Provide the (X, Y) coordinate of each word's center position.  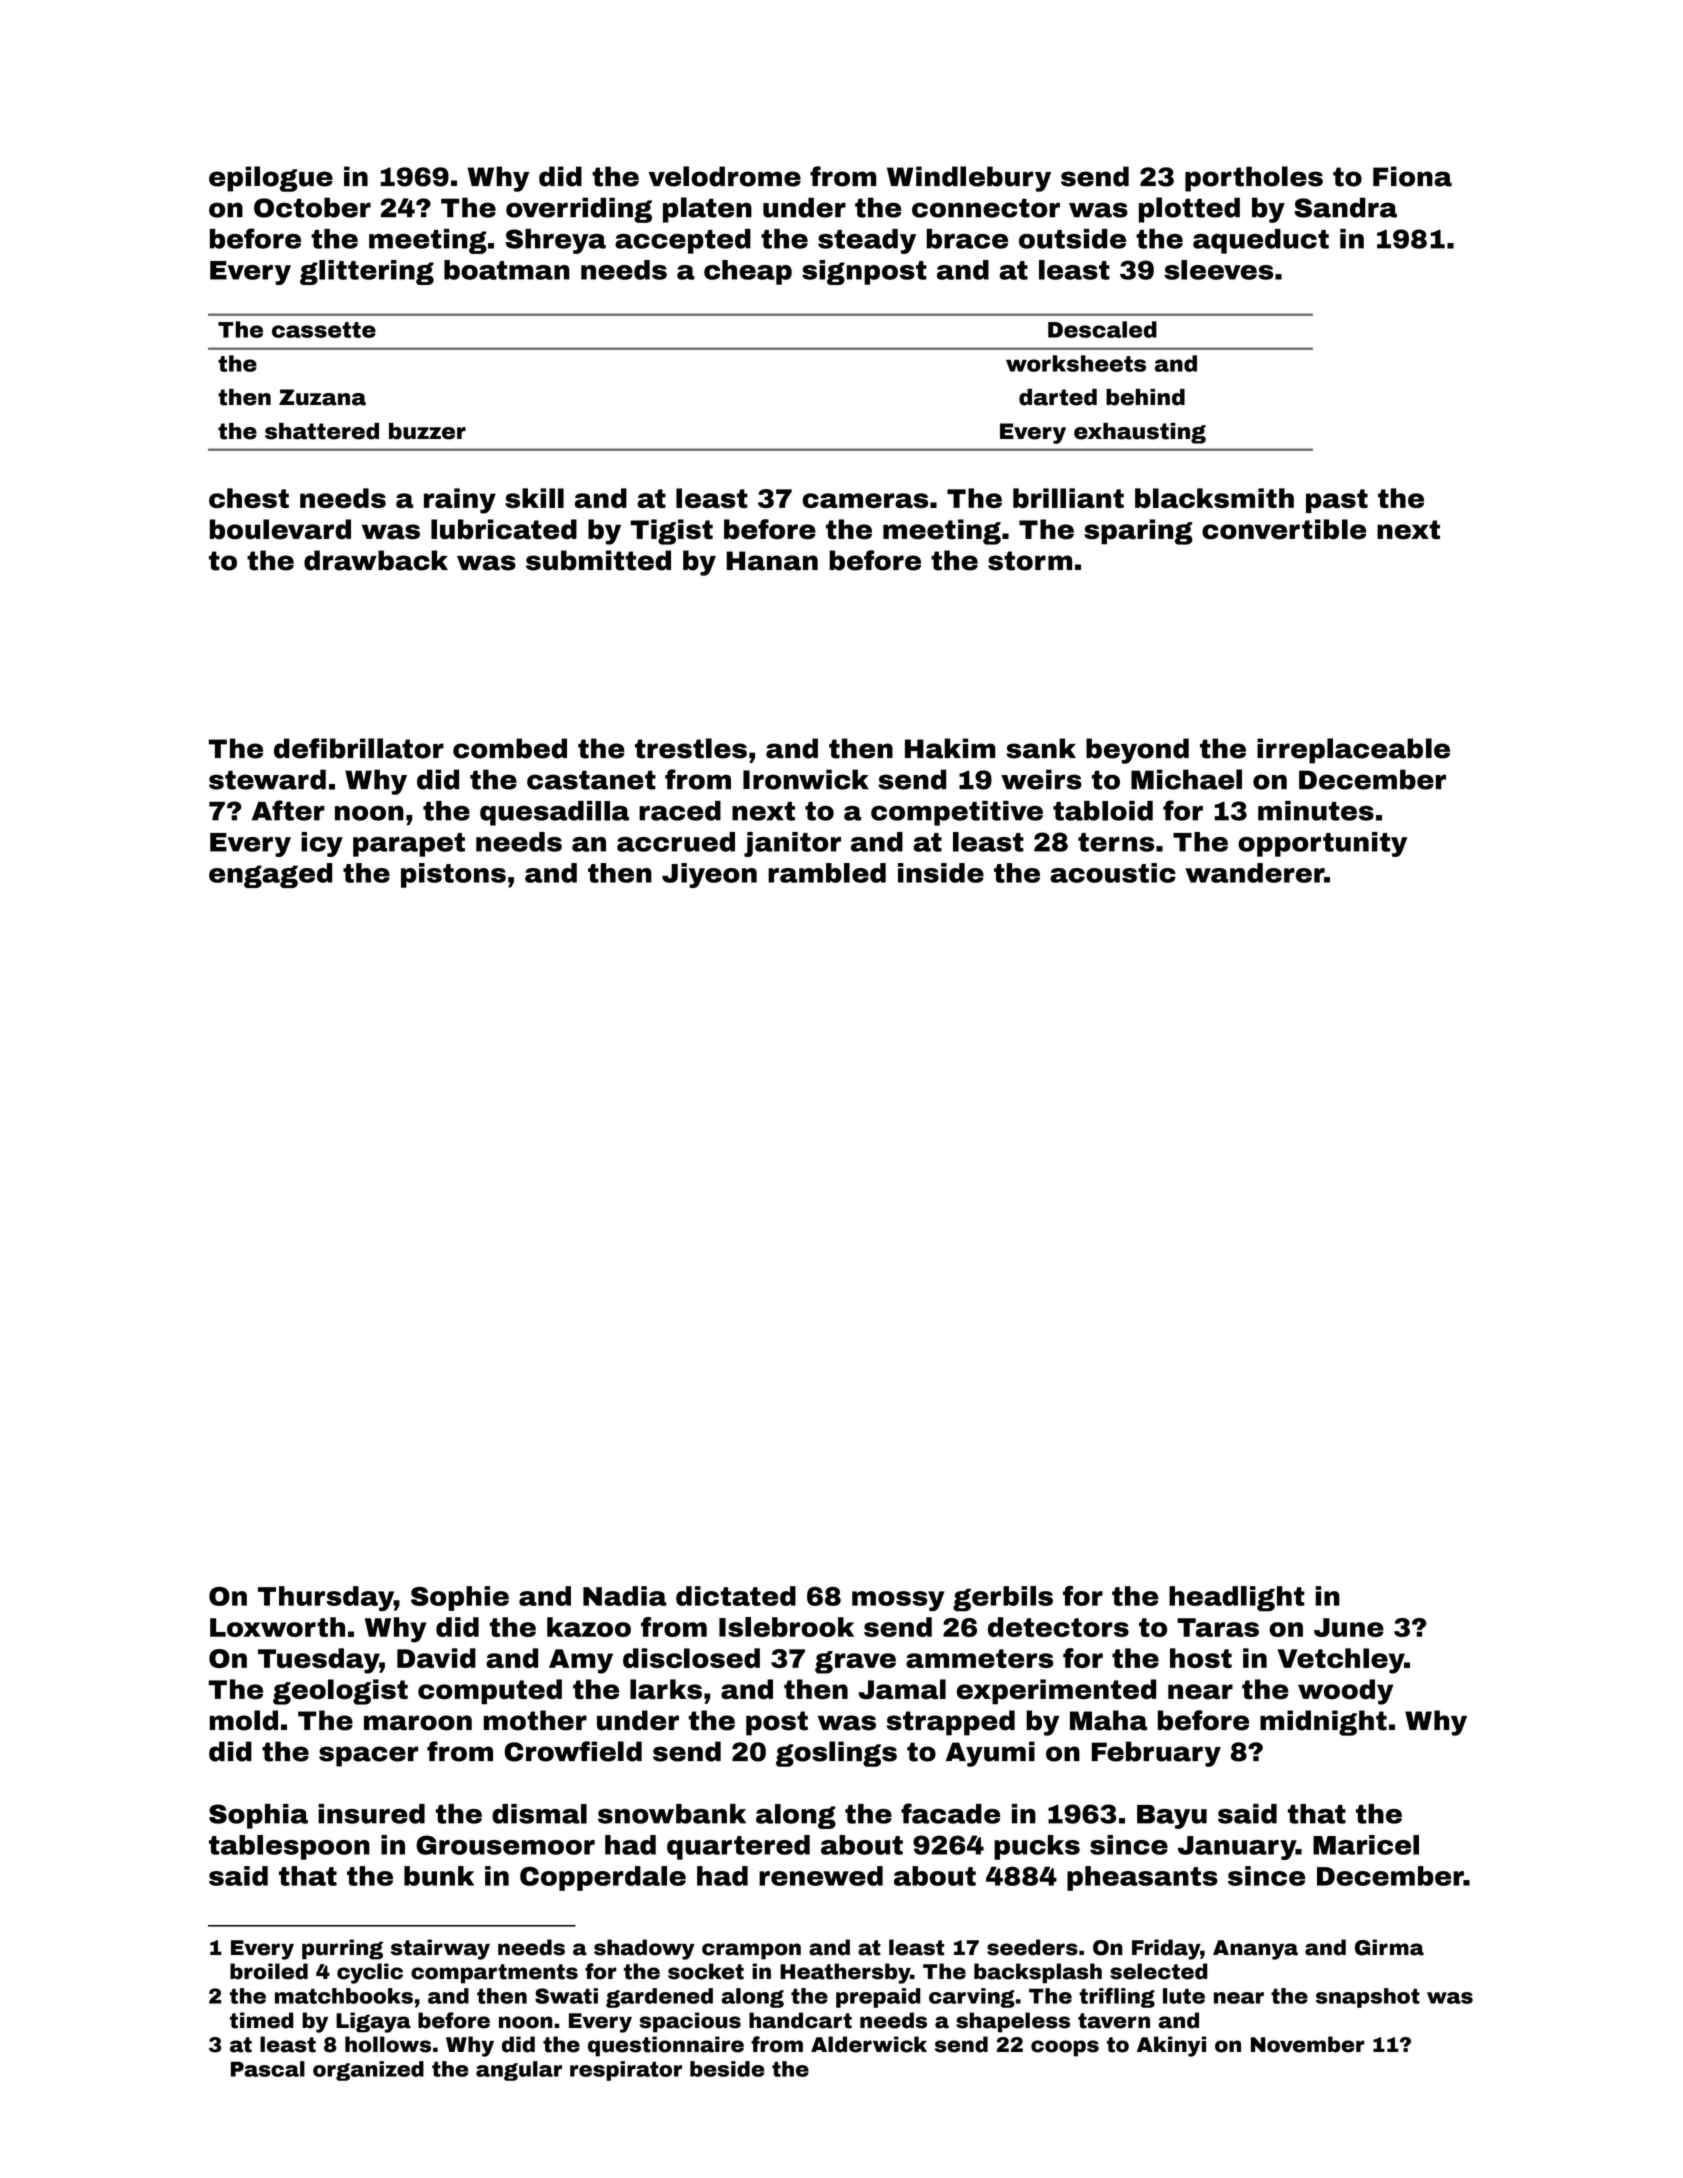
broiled (269, 1971)
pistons (453, 875)
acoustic (1113, 873)
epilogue (271, 179)
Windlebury (969, 179)
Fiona (1412, 176)
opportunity (1322, 844)
